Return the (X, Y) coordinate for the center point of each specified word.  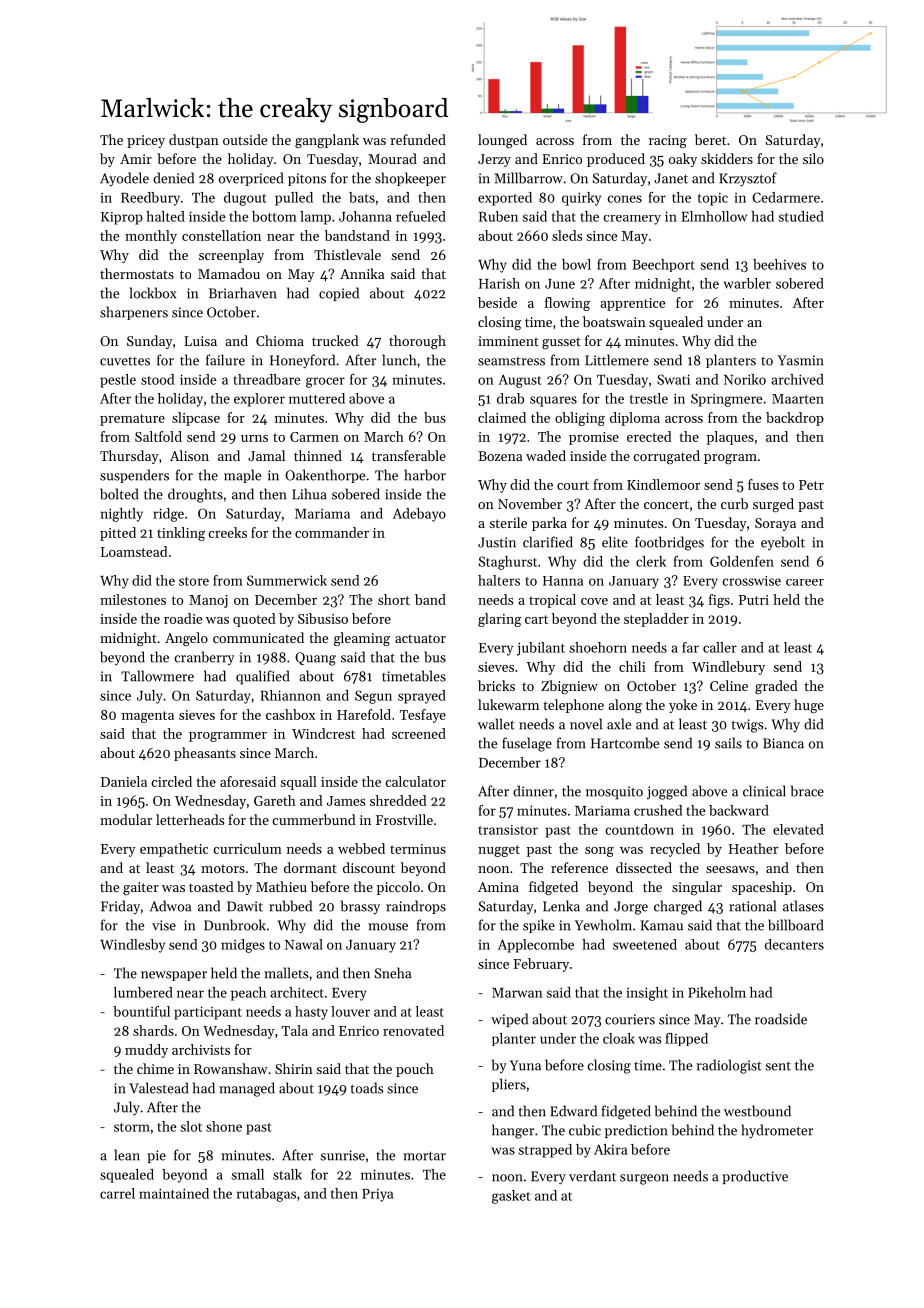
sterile (508, 522)
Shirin (294, 1068)
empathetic (174, 850)
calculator (415, 781)
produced (616, 160)
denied (173, 178)
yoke (683, 706)
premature (132, 420)
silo (813, 158)
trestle (649, 398)
